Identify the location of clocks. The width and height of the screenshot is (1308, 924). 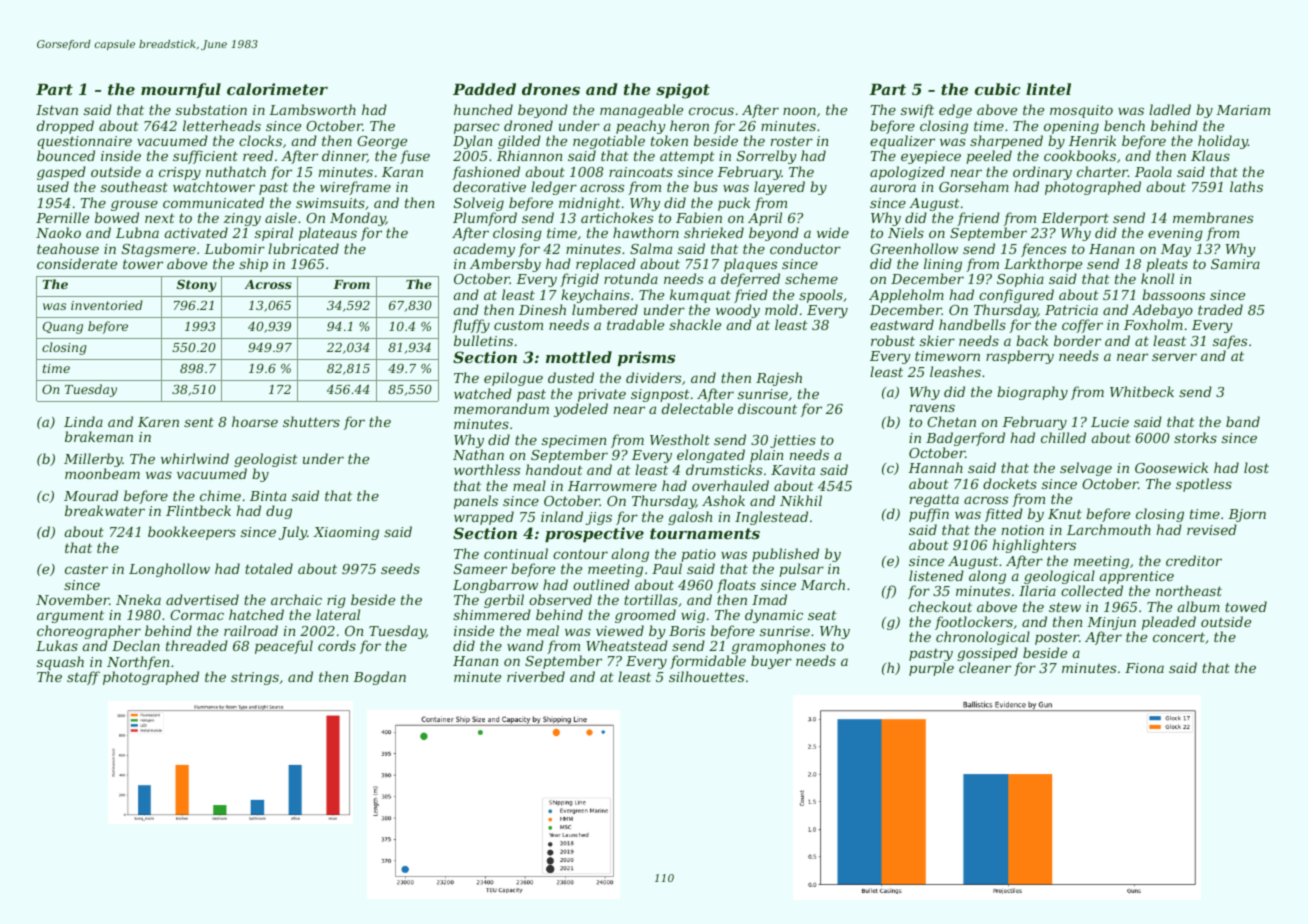
(260, 140).
